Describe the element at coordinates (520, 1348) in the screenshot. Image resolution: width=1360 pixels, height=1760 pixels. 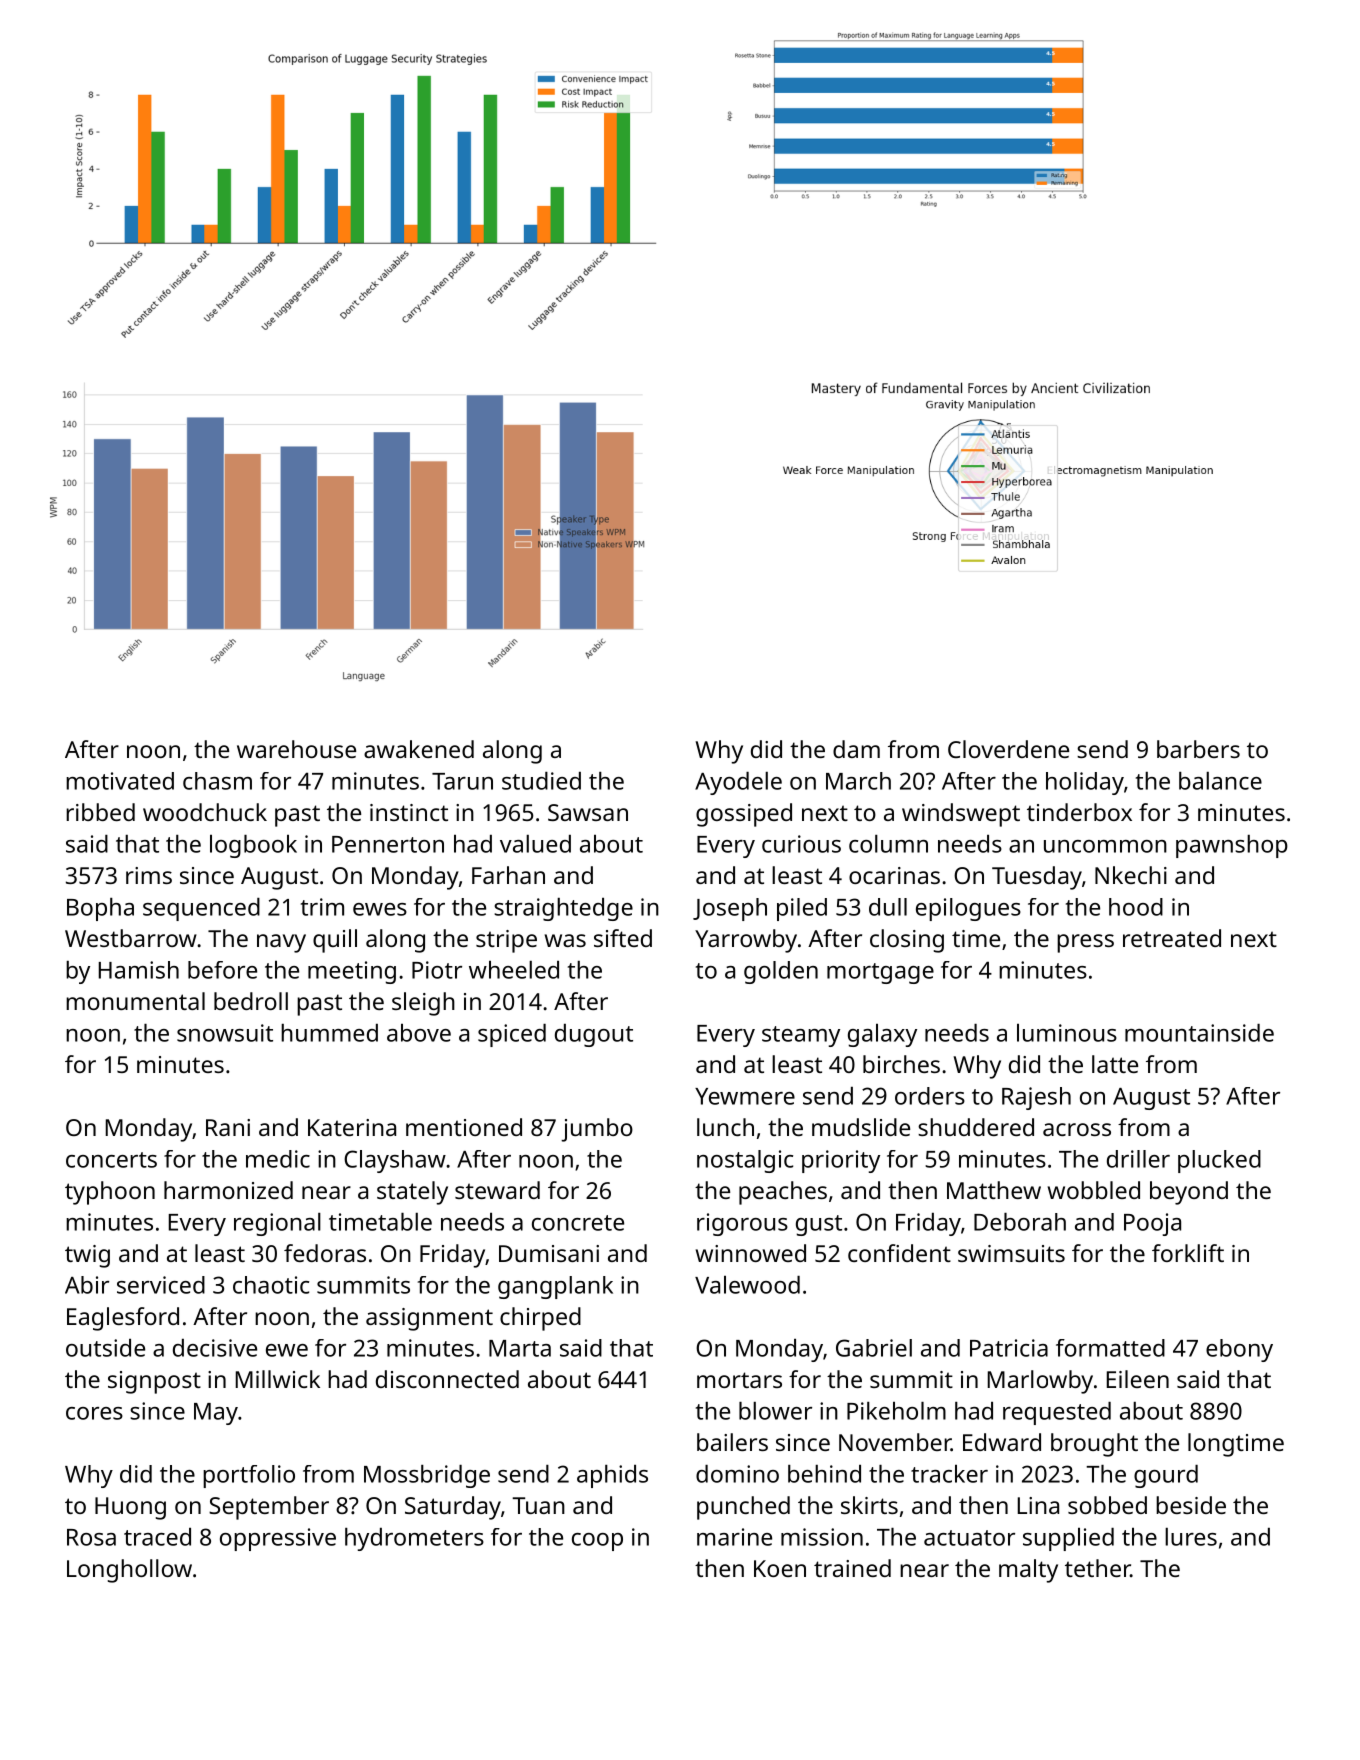
I see `Marta` at that location.
